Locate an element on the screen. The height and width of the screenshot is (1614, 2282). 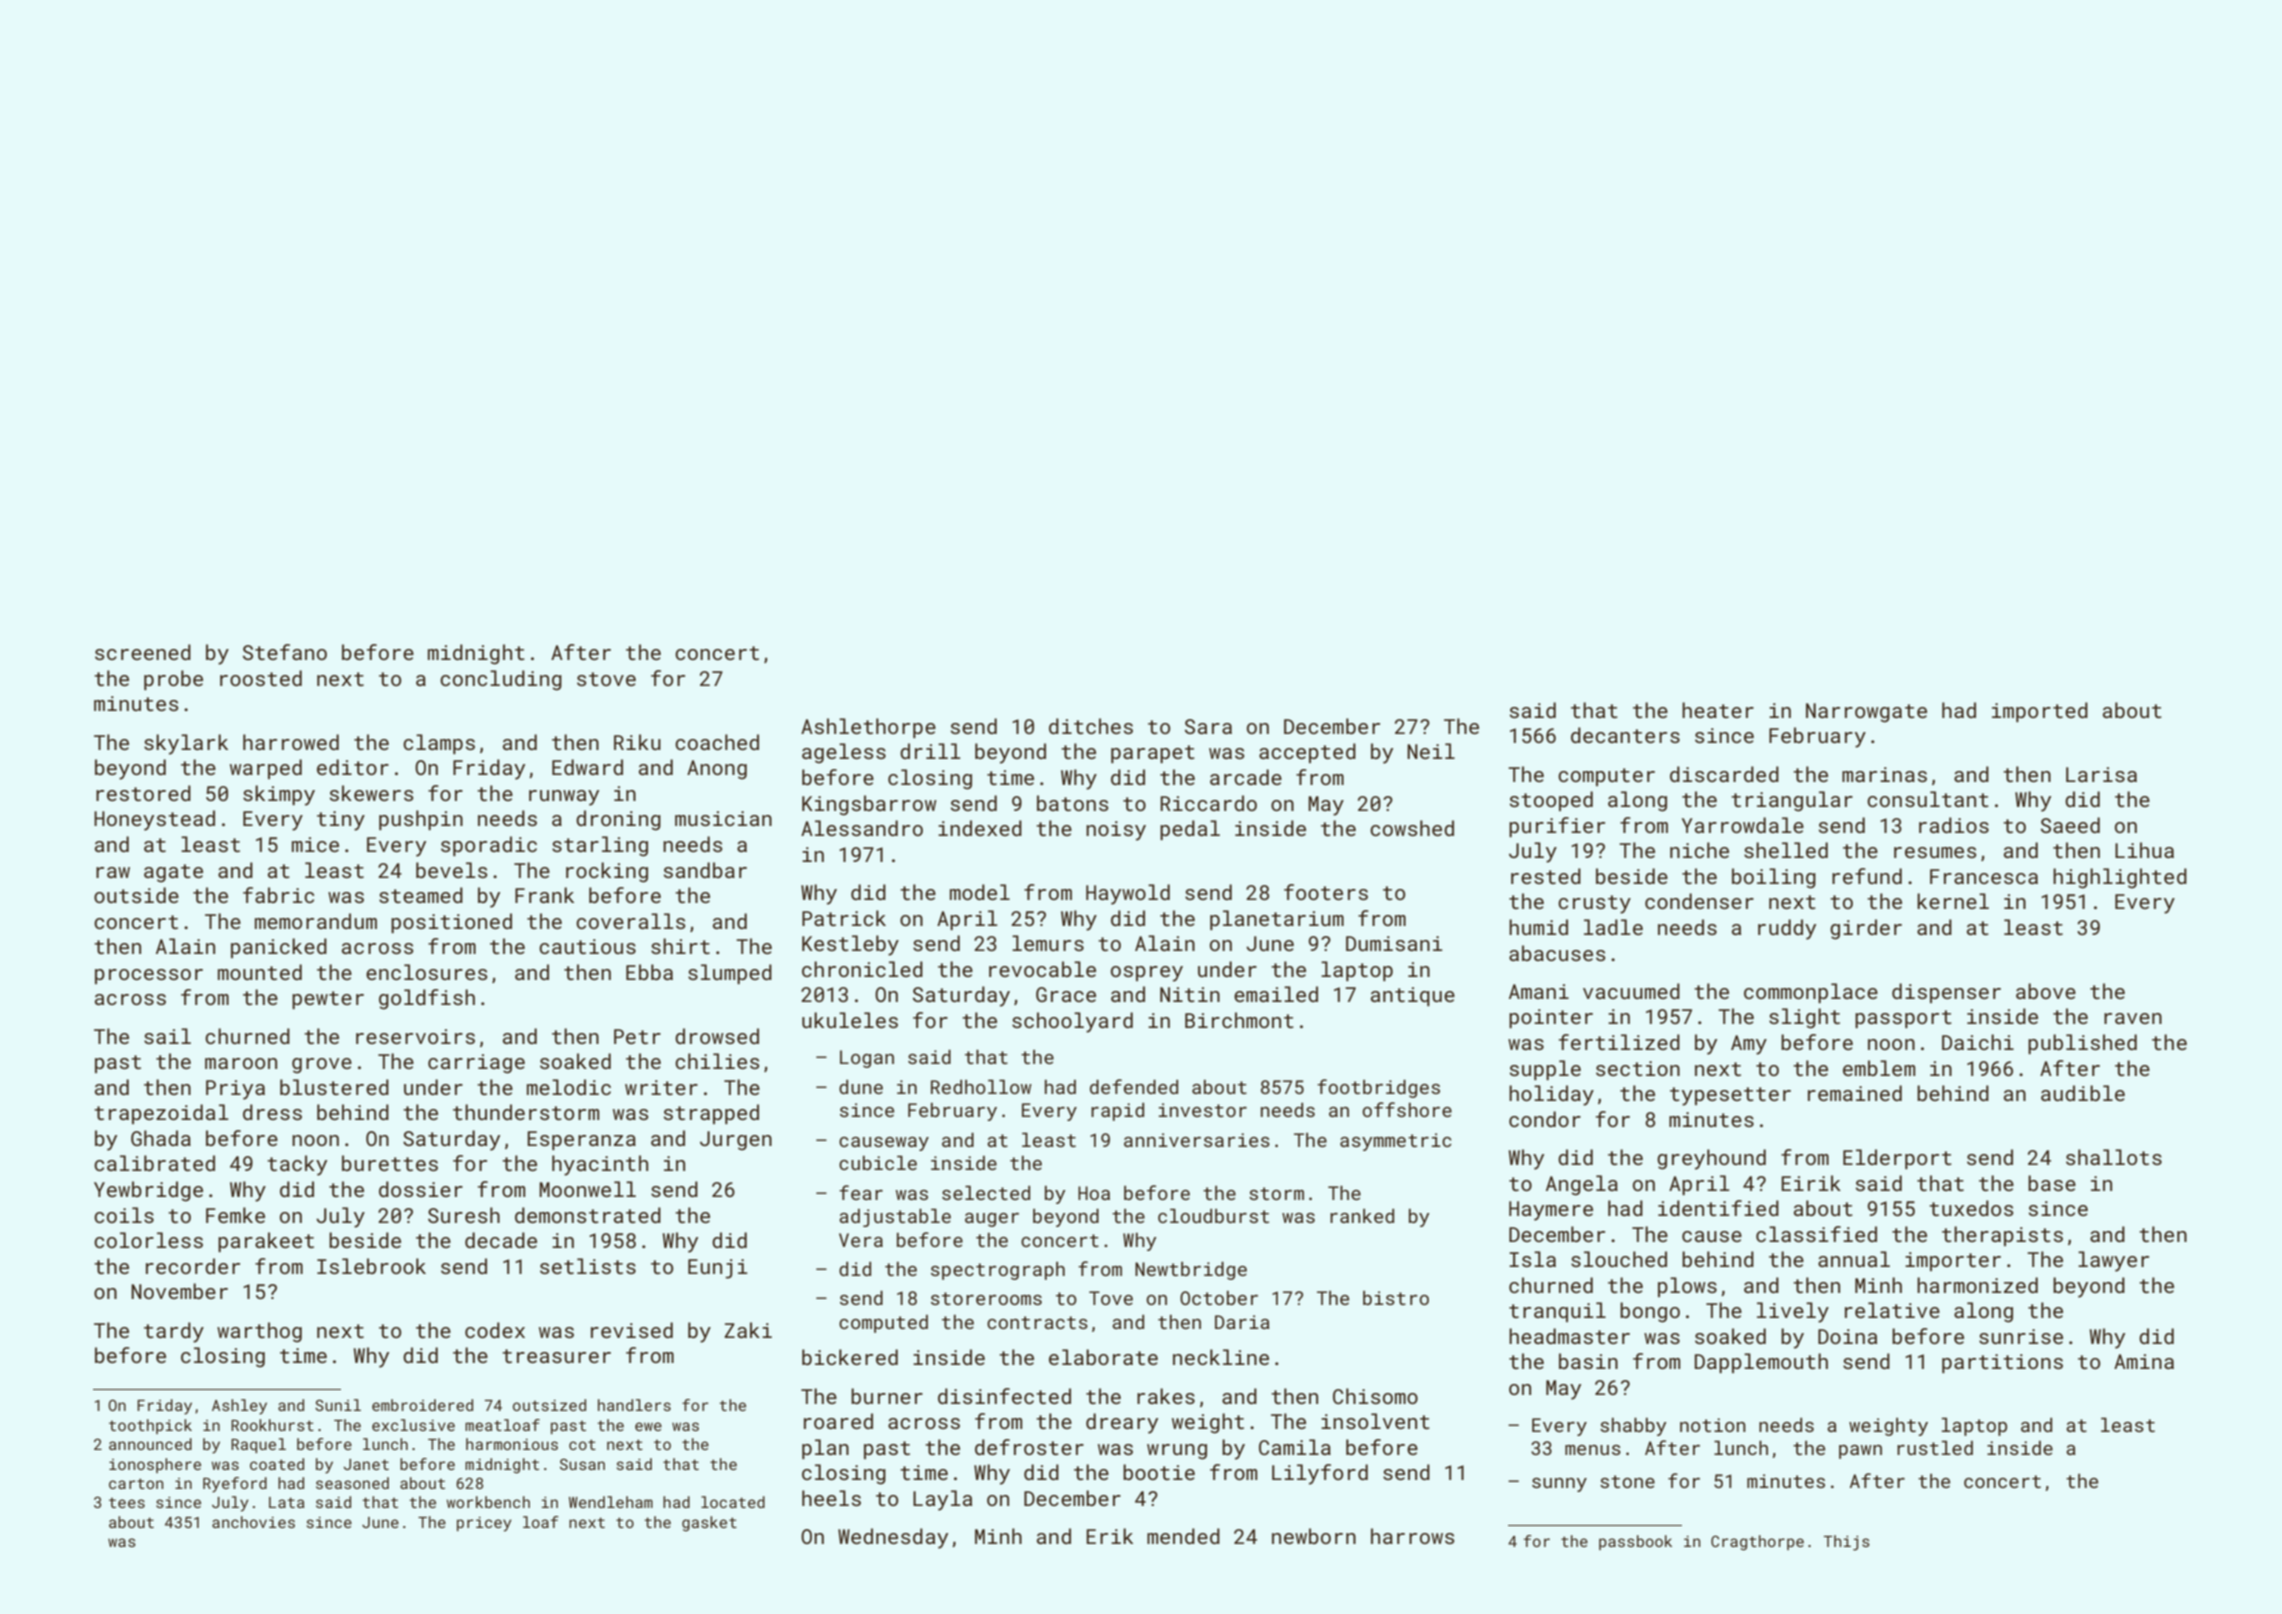
Amy is located at coordinates (1749, 1045).
